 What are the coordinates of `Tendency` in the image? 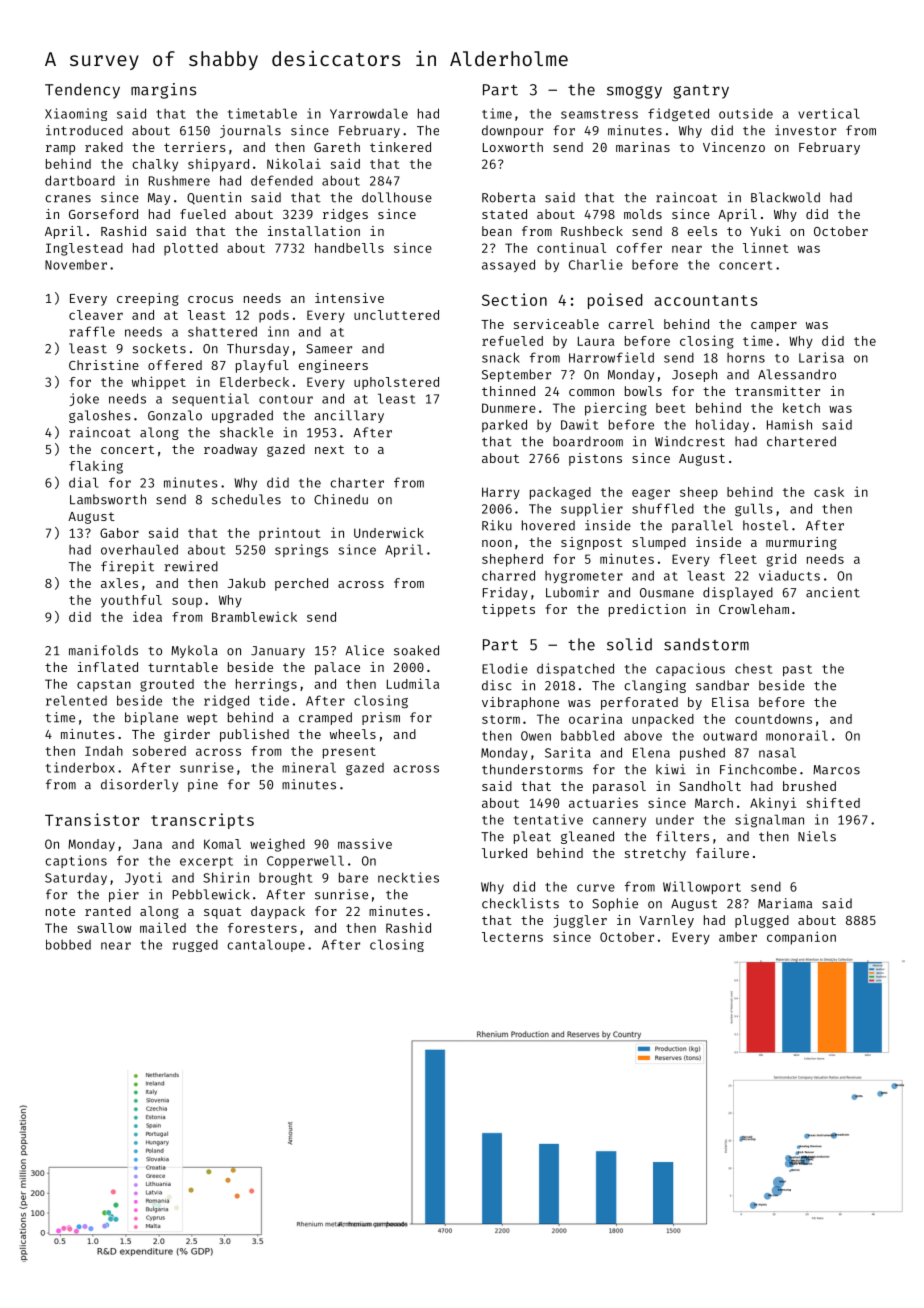 It's located at (82, 91).
